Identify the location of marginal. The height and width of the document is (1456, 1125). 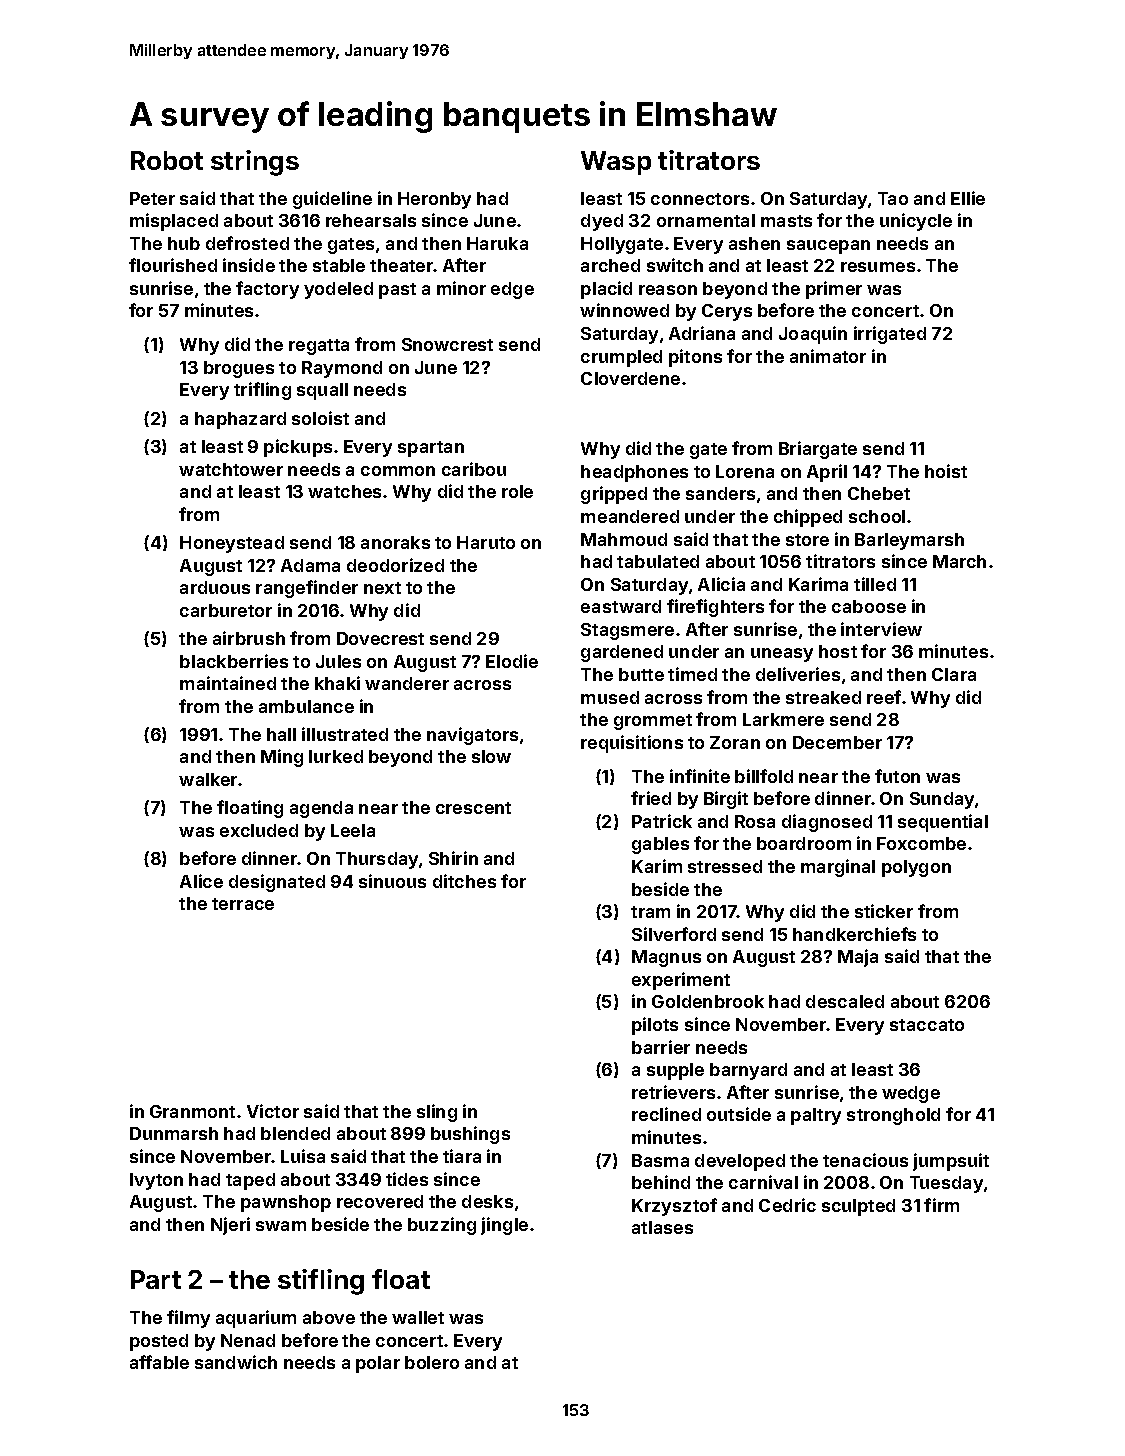
(838, 868).
